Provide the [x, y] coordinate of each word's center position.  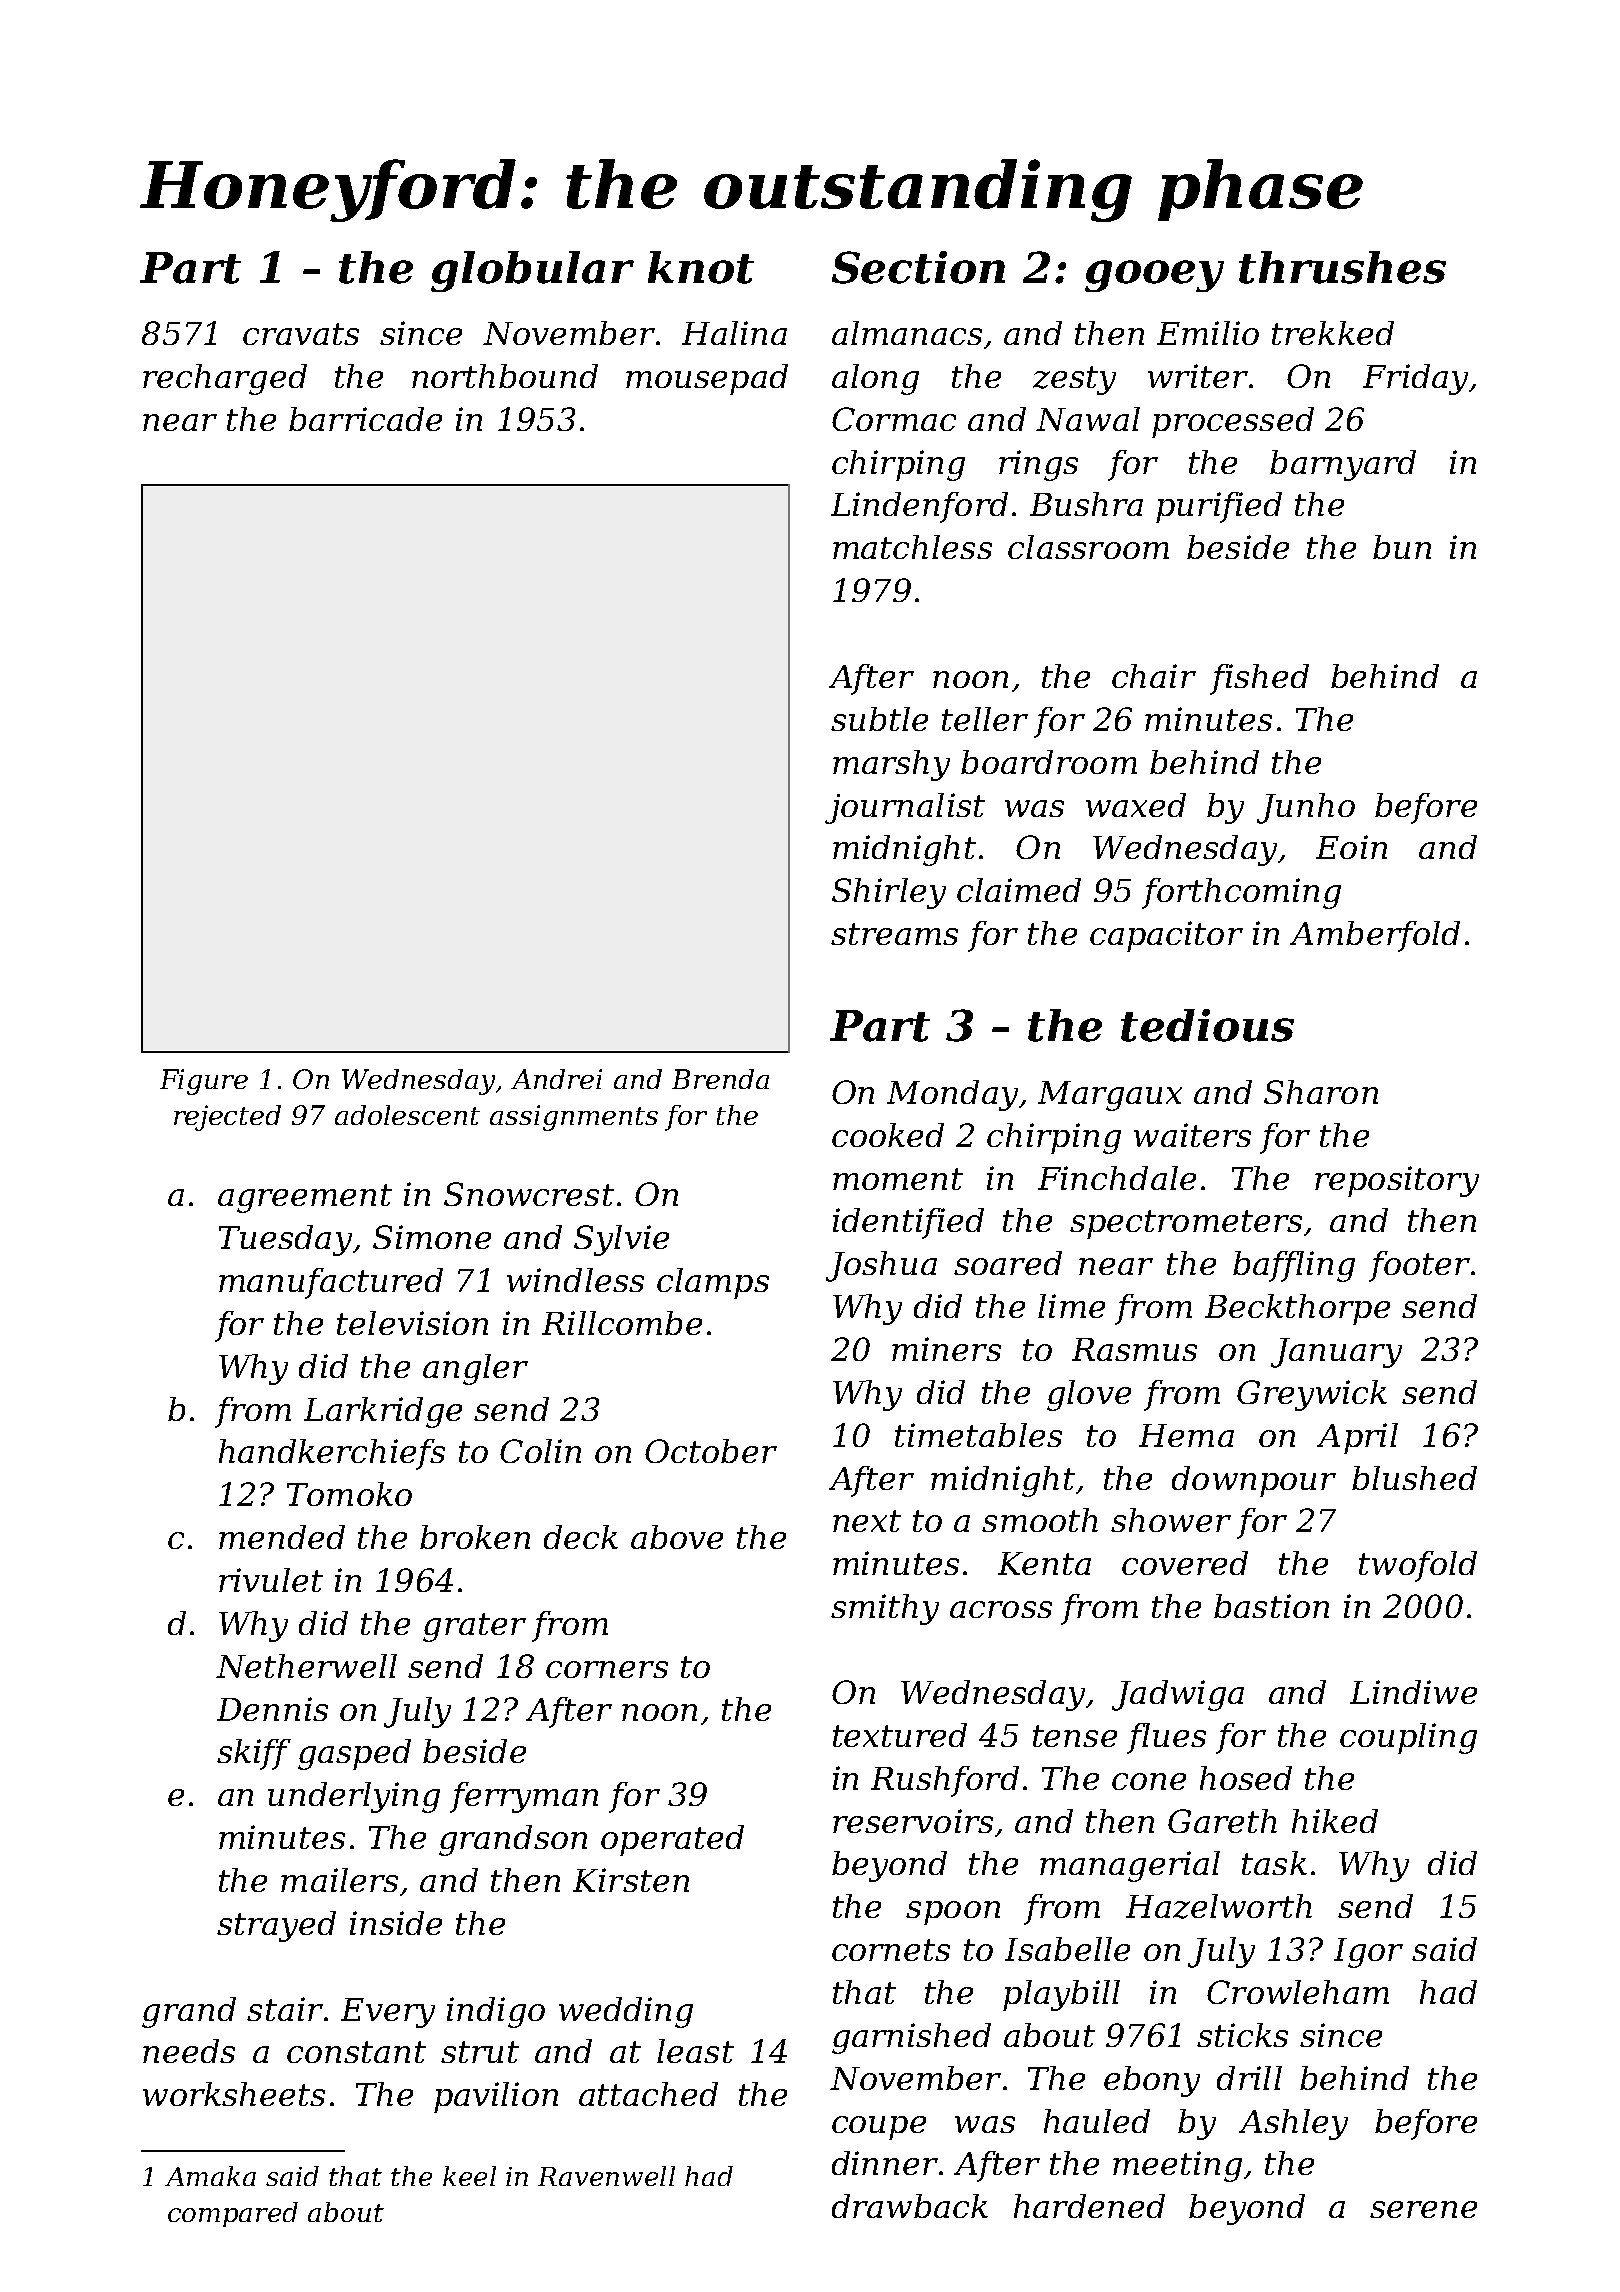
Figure [204, 1082]
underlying [354, 1797]
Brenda [720, 1079]
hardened [1089, 2206]
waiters [1192, 1135]
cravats [301, 334]
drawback [910, 2206]
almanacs [907, 333]
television [412, 1323]
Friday [1415, 379]
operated [672, 1840]
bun [1402, 547]
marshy [891, 765]
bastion [1271, 1606]
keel [469, 2176]
